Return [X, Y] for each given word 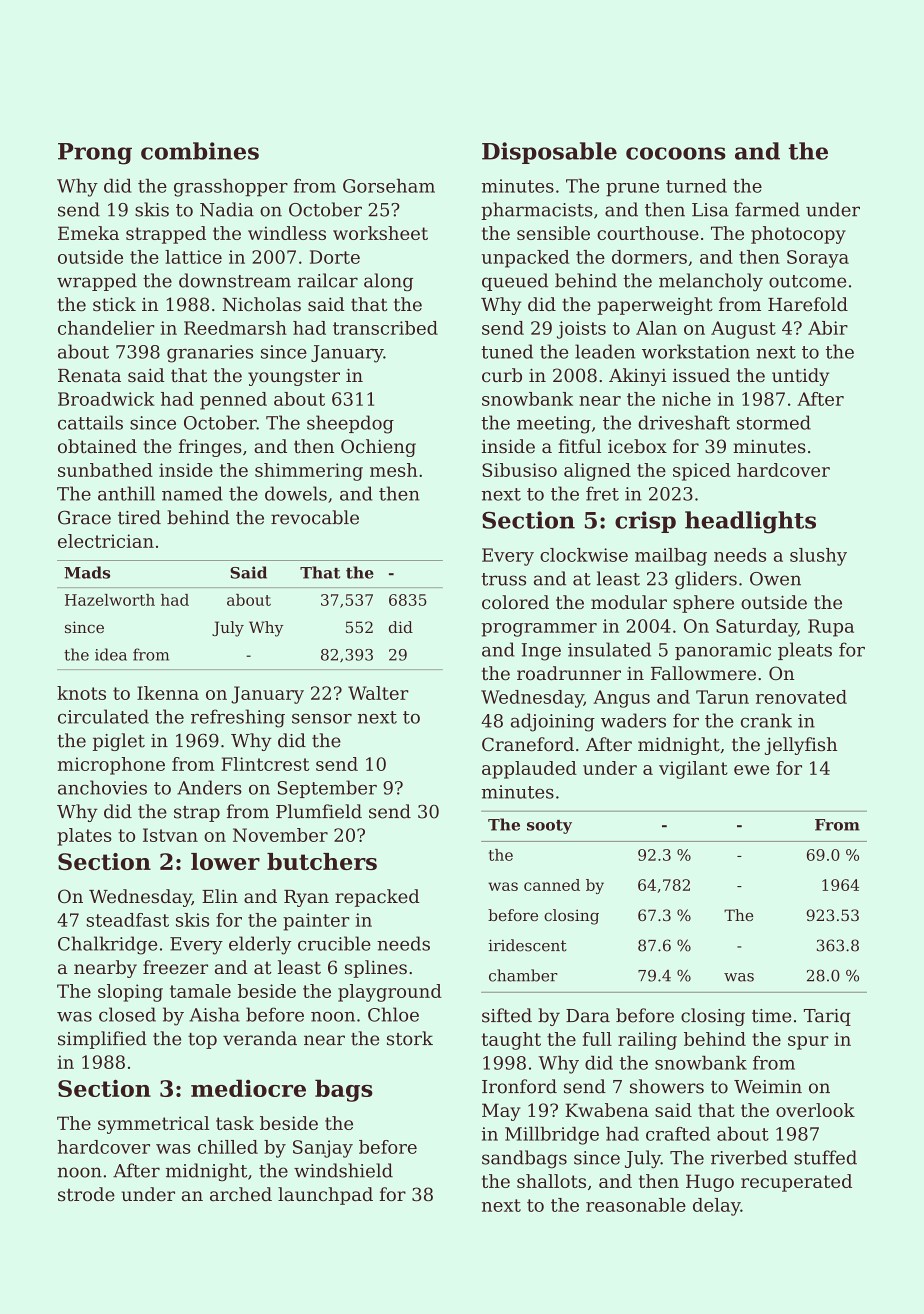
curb [502, 375]
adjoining [553, 722]
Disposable [549, 153]
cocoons [676, 153]
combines [200, 151]
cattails [90, 422]
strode [86, 1194]
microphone [111, 766]
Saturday [756, 628]
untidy [800, 377]
